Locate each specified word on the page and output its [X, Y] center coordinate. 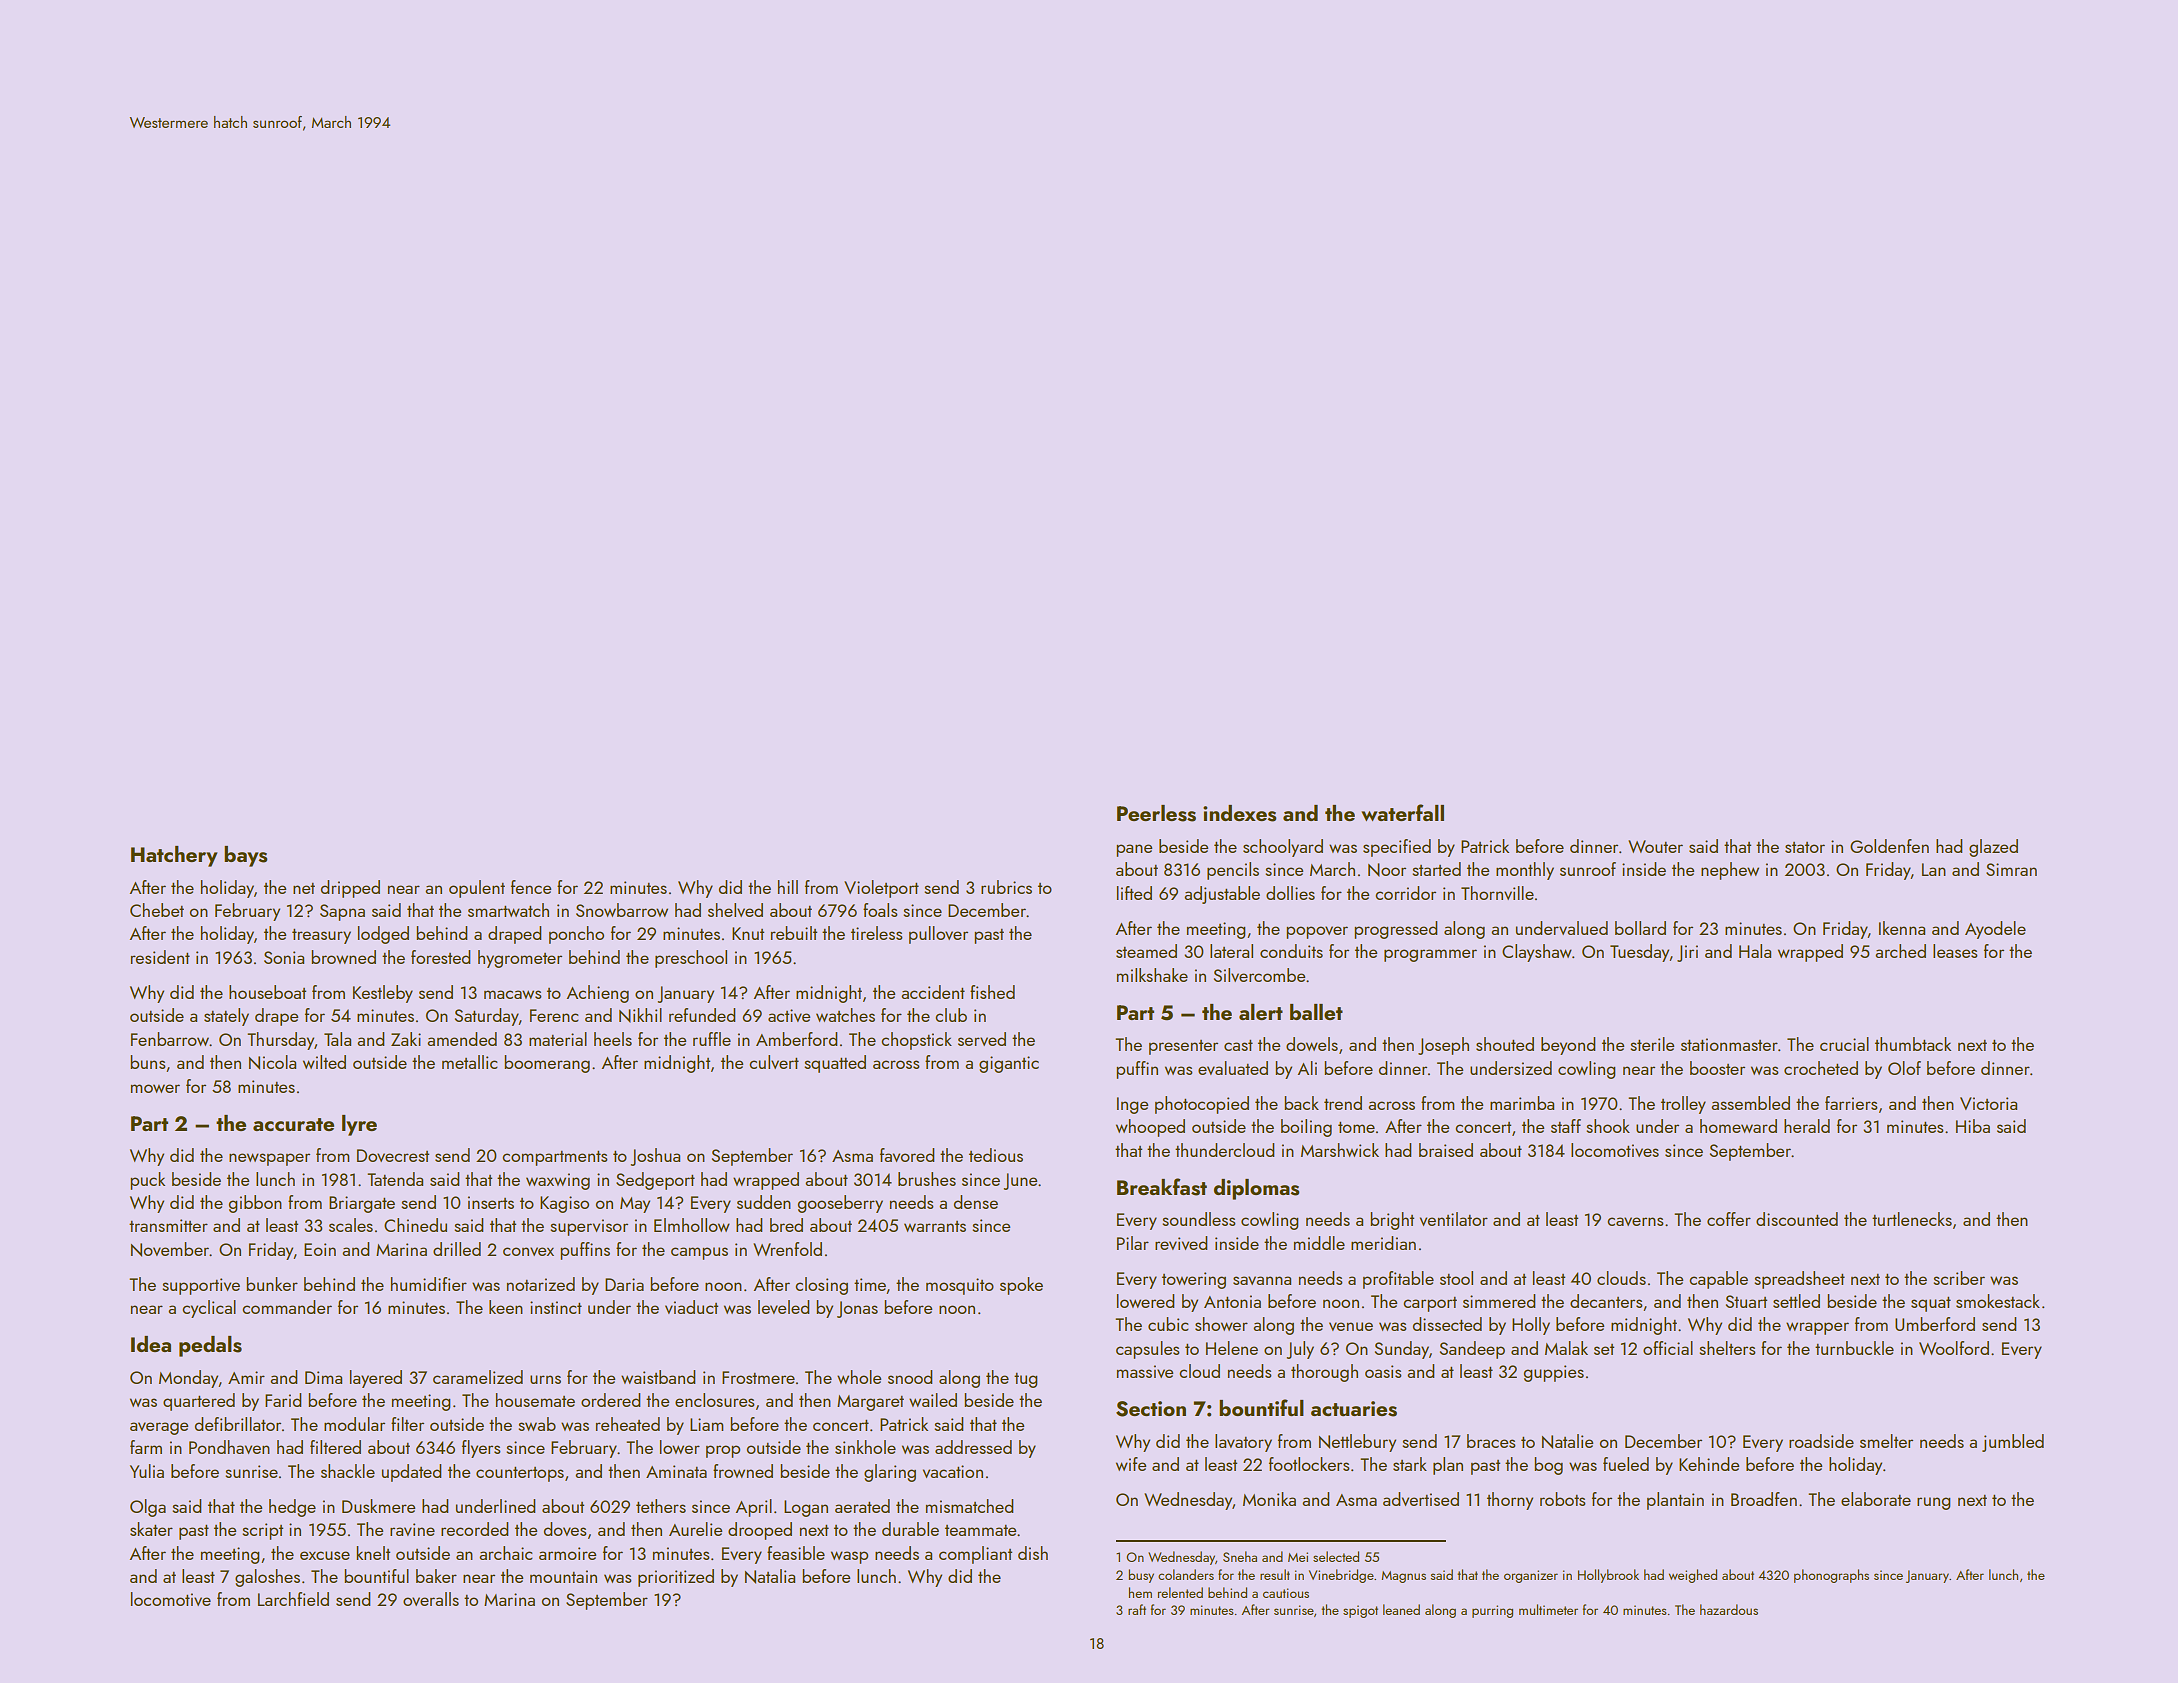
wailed [933, 1400]
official [1668, 1348]
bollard [1640, 928]
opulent [477, 889]
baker [436, 1576]
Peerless [1156, 813]
